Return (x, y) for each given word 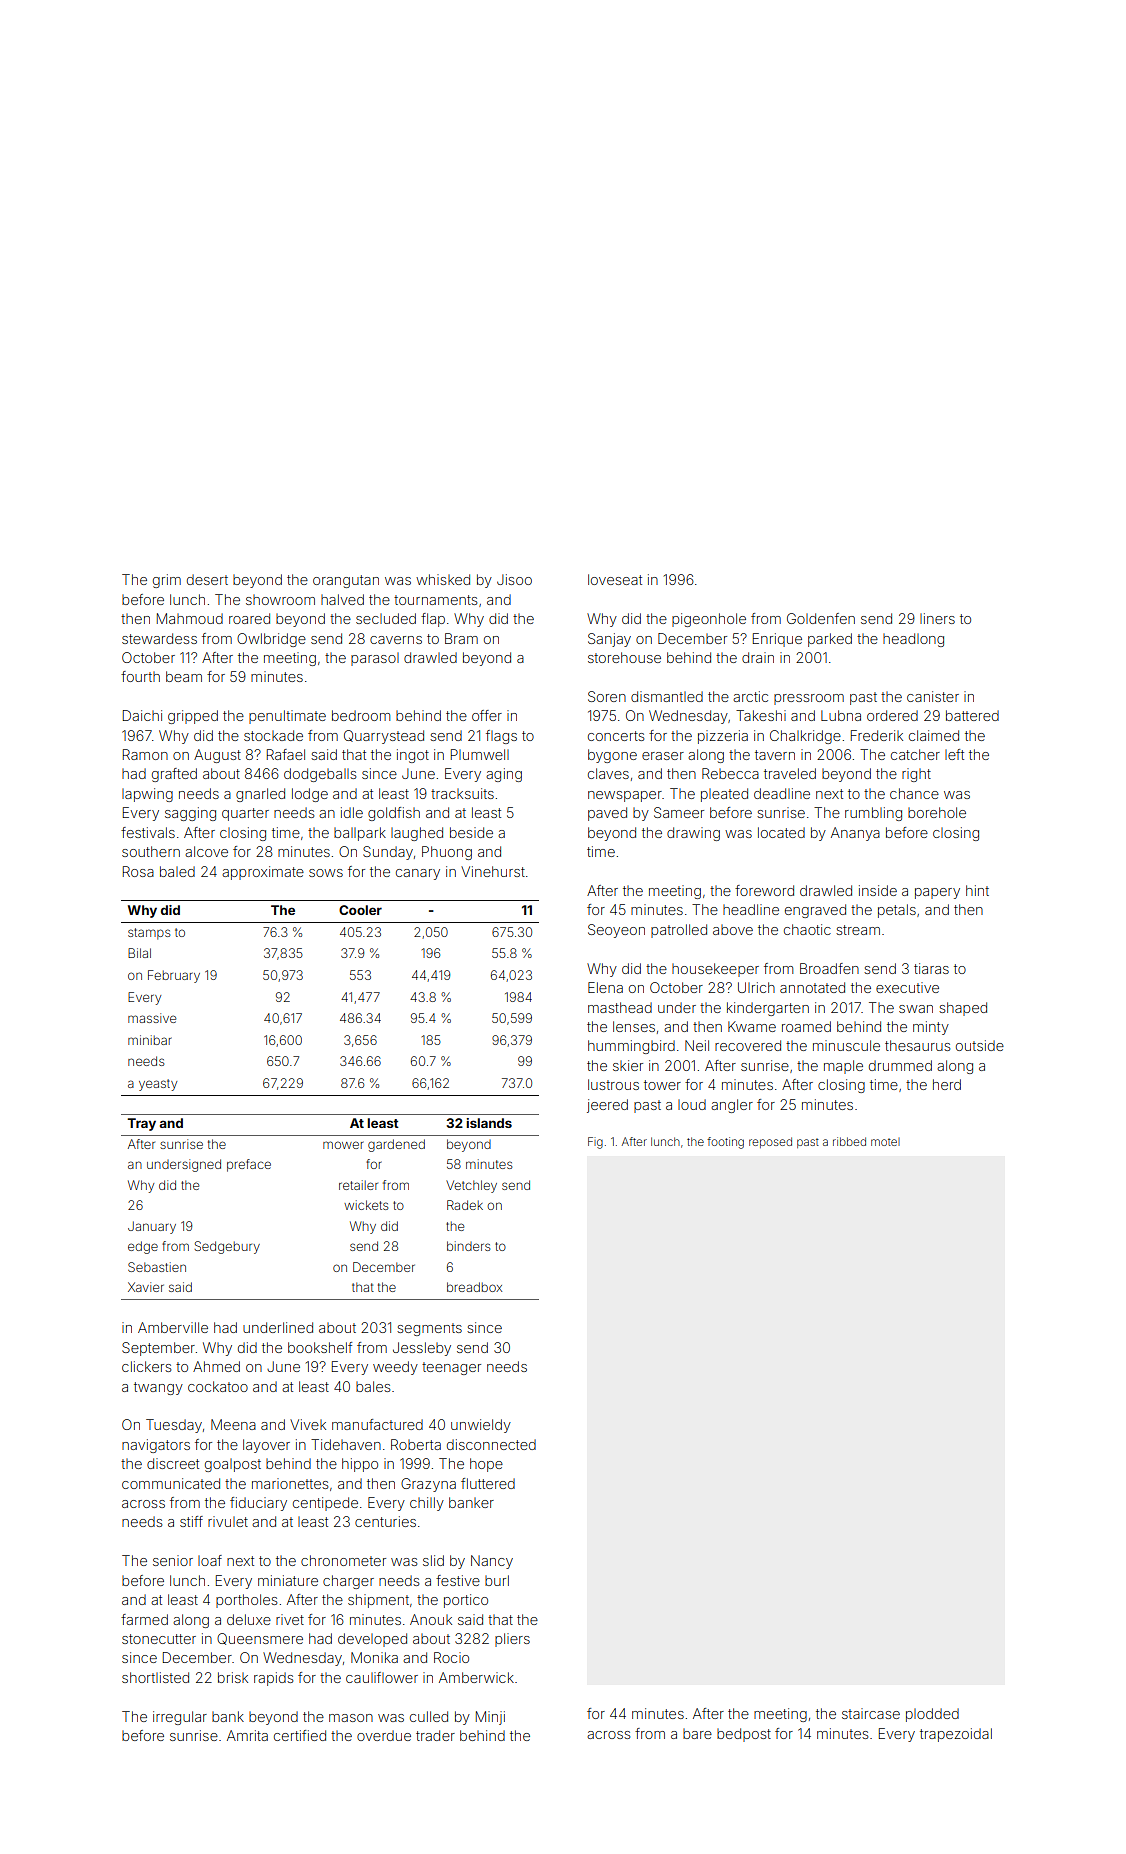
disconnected (491, 1444)
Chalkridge (805, 737)
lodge (310, 795)
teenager (451, 1368)
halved (342, 599)
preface (249, 1165)
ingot (413, 756)
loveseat (615, 579)
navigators (156, 1446)
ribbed (849, 1141)
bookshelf (320, 1347)
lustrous (613, 1084)
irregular (180, 1718)
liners (937, 618)
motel (885, 1142)
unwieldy (481, 1426)
